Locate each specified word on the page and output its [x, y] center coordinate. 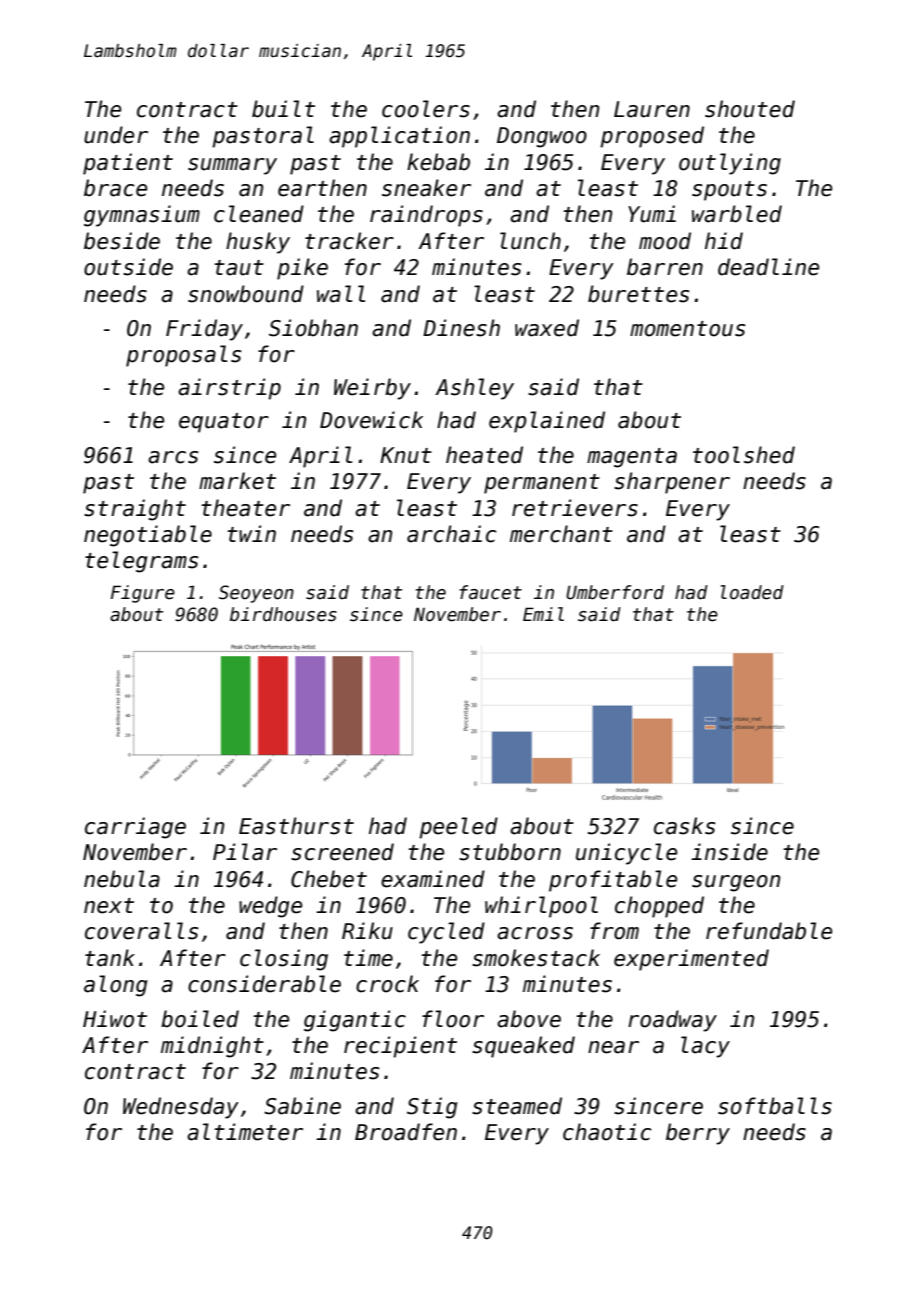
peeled [458, 828]
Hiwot [115, 1019]
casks [684, 826]
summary [232, 166]
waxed [547, 328]
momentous [687, 329]
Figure [143, 594]
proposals [183, 356]
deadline [768, 267]
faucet [491, 592]
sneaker [426, 188]
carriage [135, 828]
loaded [752, 592]
